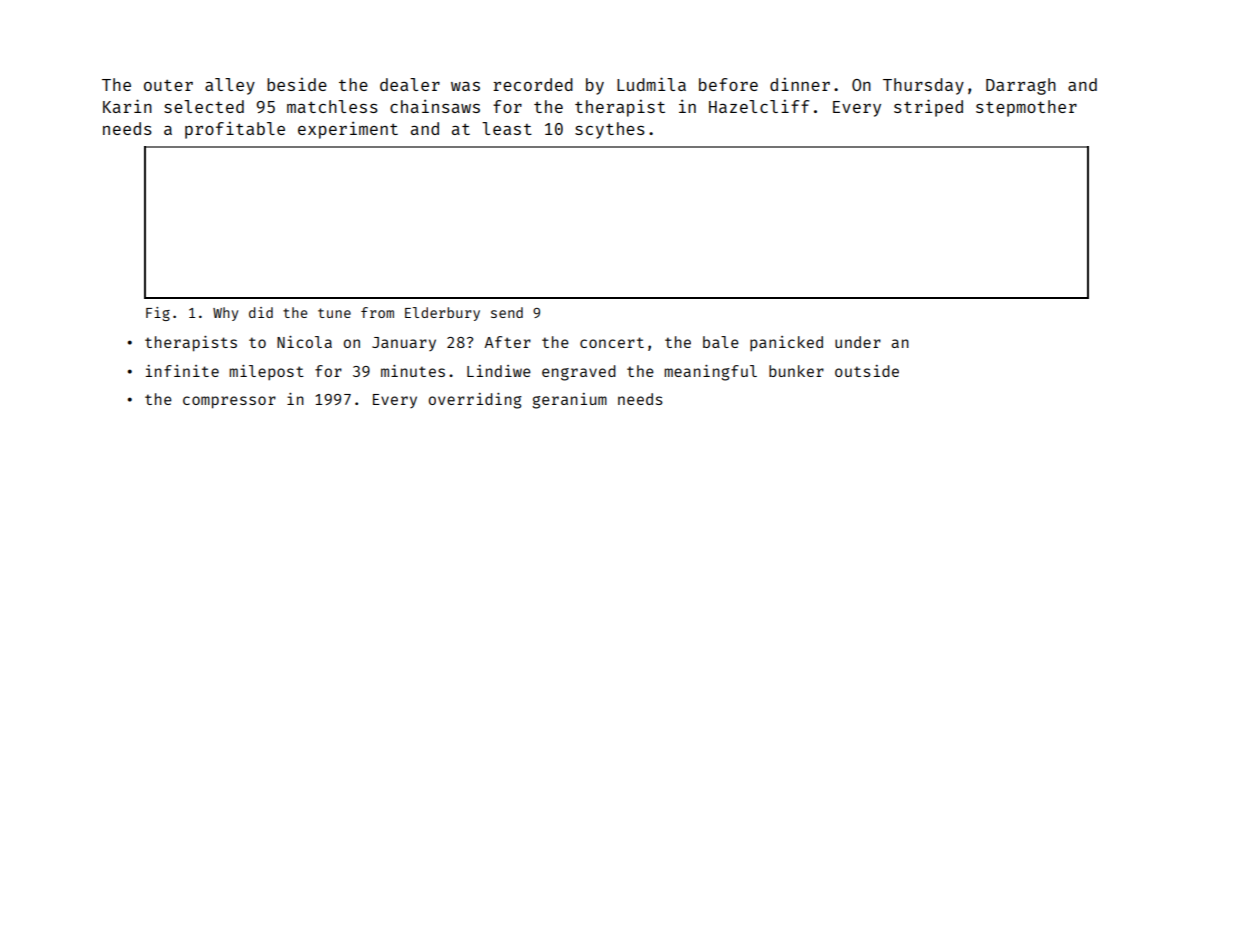  Describe the element at coordinates (229, 402) in the image. I see `compressor` at that location.
